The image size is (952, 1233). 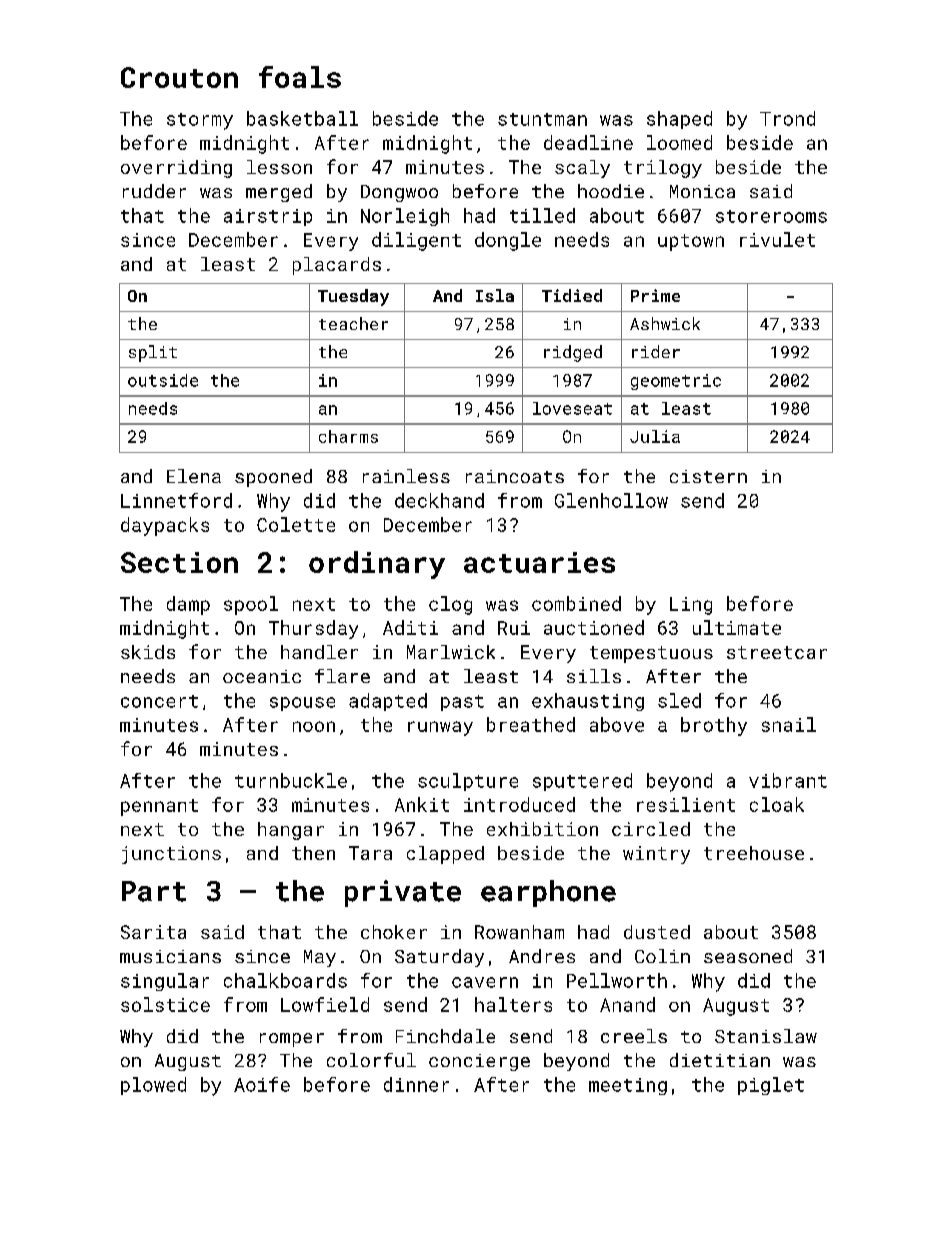 What do you see at coordinates (542, 119) in the screenshot?
I see `stuntman` at bounding box center [542, 119].
